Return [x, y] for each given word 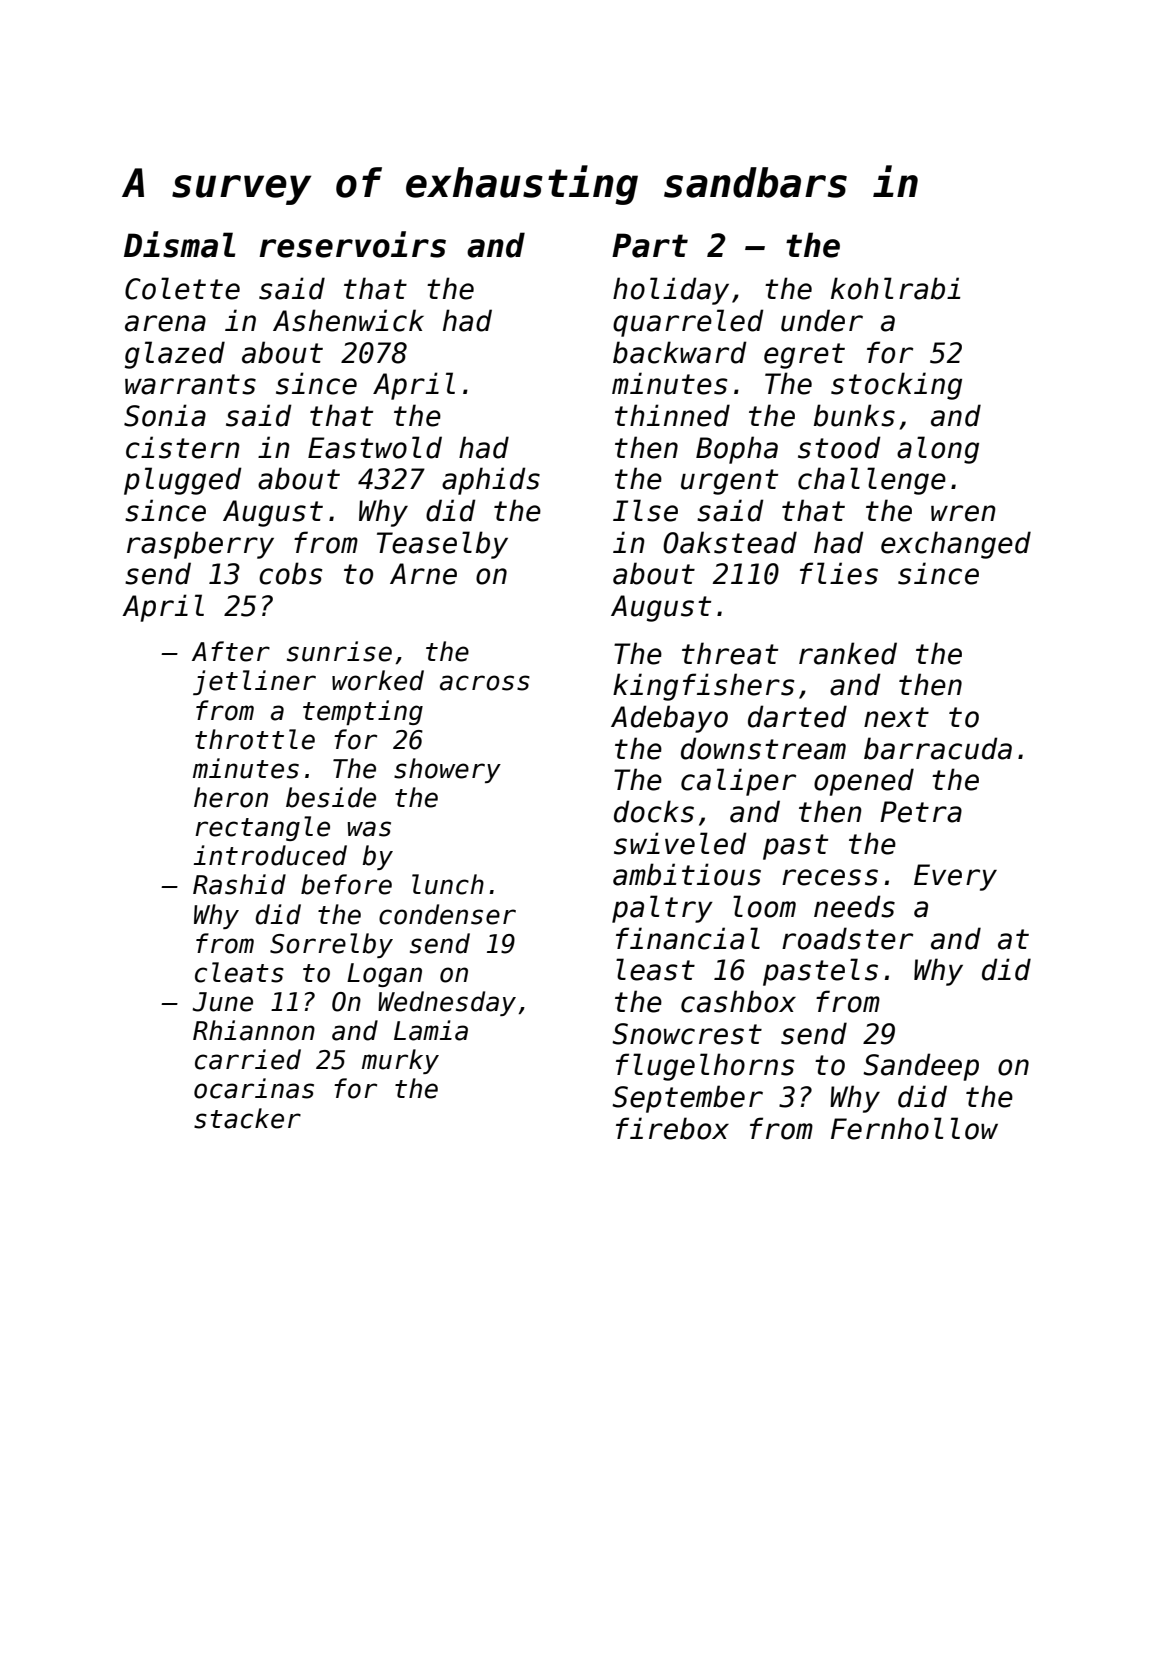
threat [730, 653]
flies [839, 573]
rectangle [262, 828]
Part [650, 245]
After [231, 651]
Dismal [179, 244]
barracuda [938, 748]
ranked [848, 653]
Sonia [165, 415]
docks [654, 811]
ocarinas [254, 1088]
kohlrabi [896, 288]
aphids [491, 481]
